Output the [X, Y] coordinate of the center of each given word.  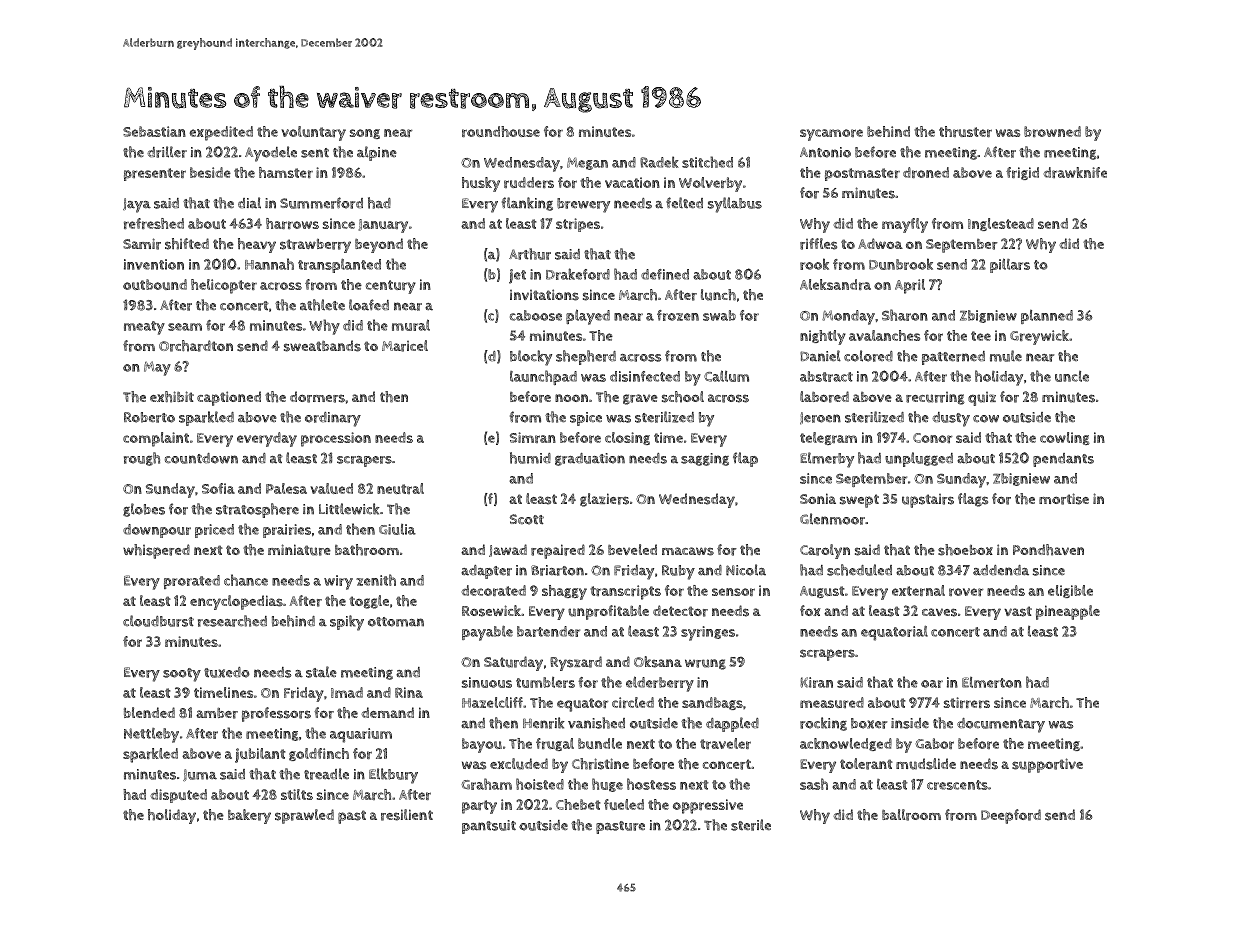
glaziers [604, 500]
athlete [322, 305]
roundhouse [501, 131]
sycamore [831, 135]
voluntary [313, 133]
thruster [965, 131]
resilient [407, 815]
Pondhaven [1048, 550]
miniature [299, 550]
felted [684, 202]
